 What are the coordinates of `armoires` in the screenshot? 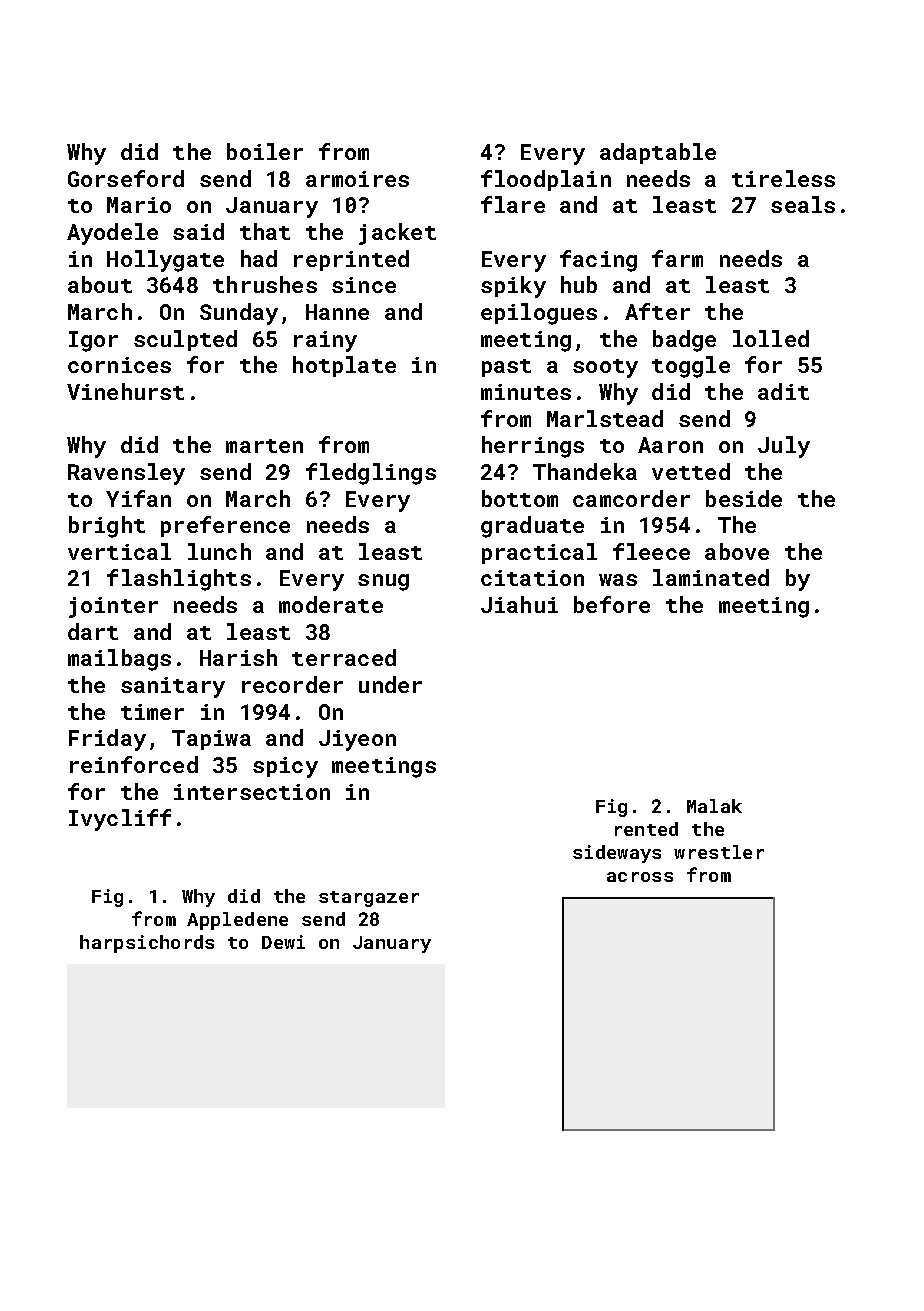 It's located at (357, 179).
